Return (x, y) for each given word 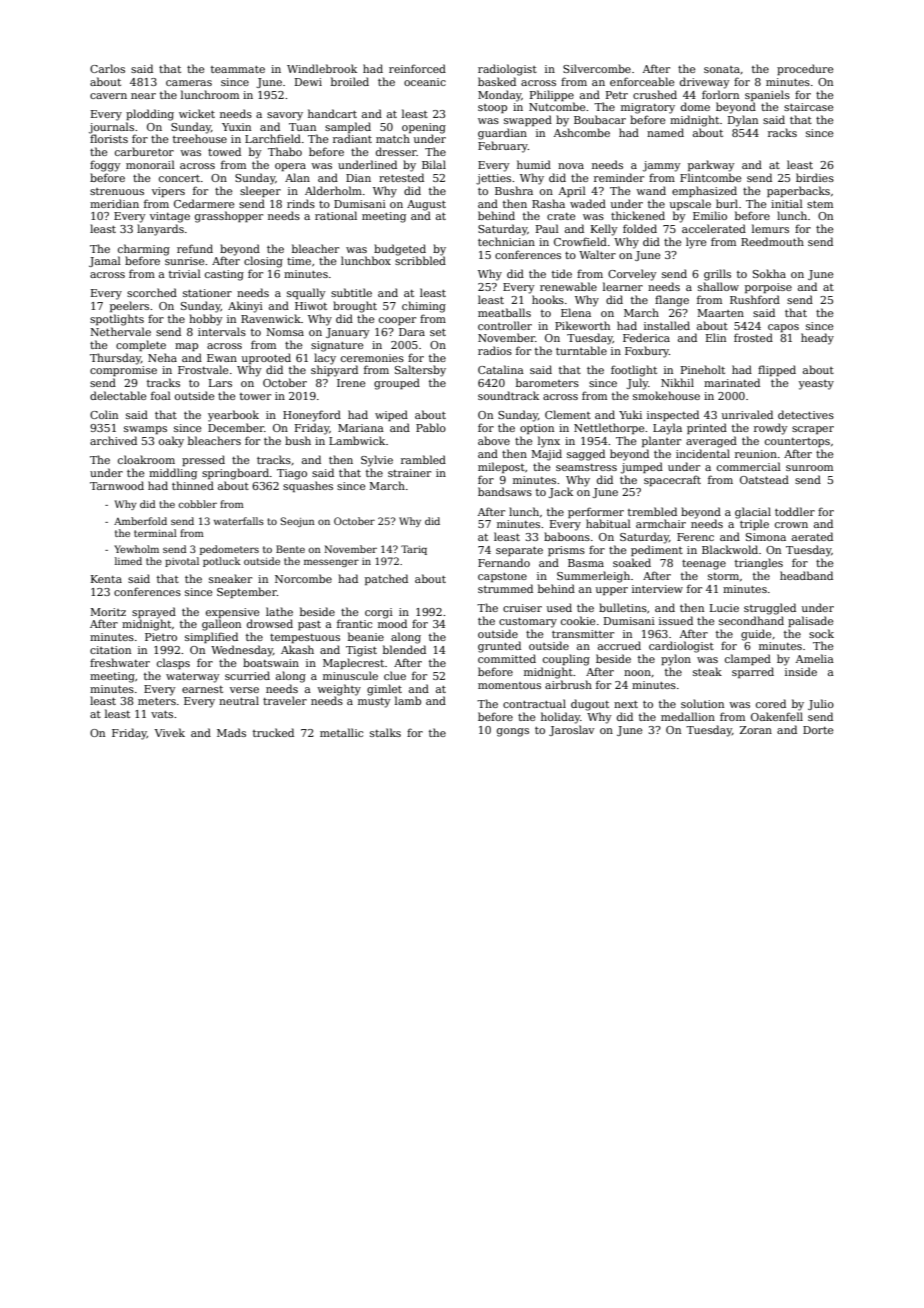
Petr (617, 95)
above (494, 440)
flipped (777, 370)
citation (110, 650)
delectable (118, 395)
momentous (509, 685)
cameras (189, 83)
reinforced (417, 68)
